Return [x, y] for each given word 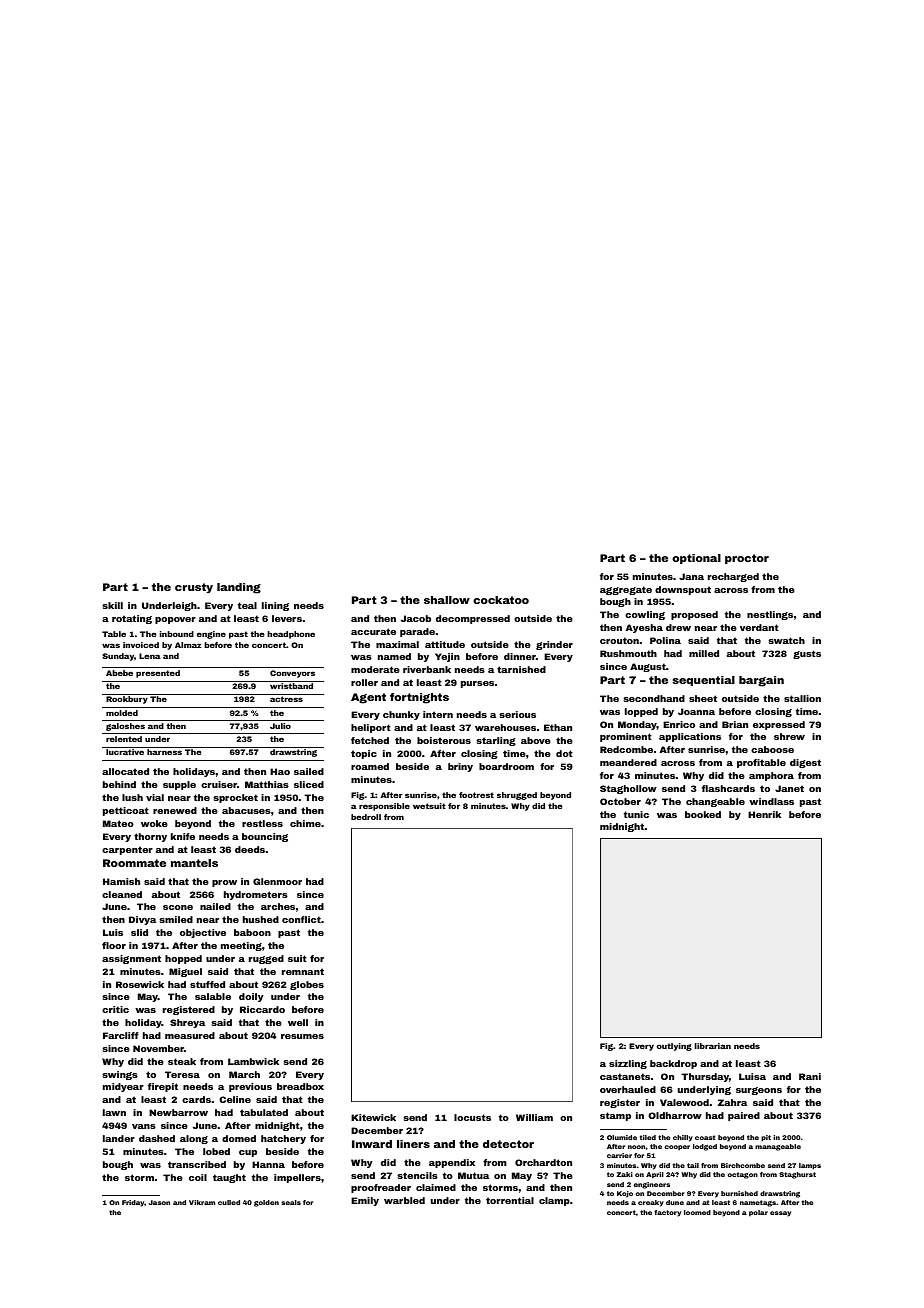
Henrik [764, 814]
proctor [747, 559]
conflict [301, 919]
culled [229, 1202]
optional [696, 559]
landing [239, 588]
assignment [131, 959]
